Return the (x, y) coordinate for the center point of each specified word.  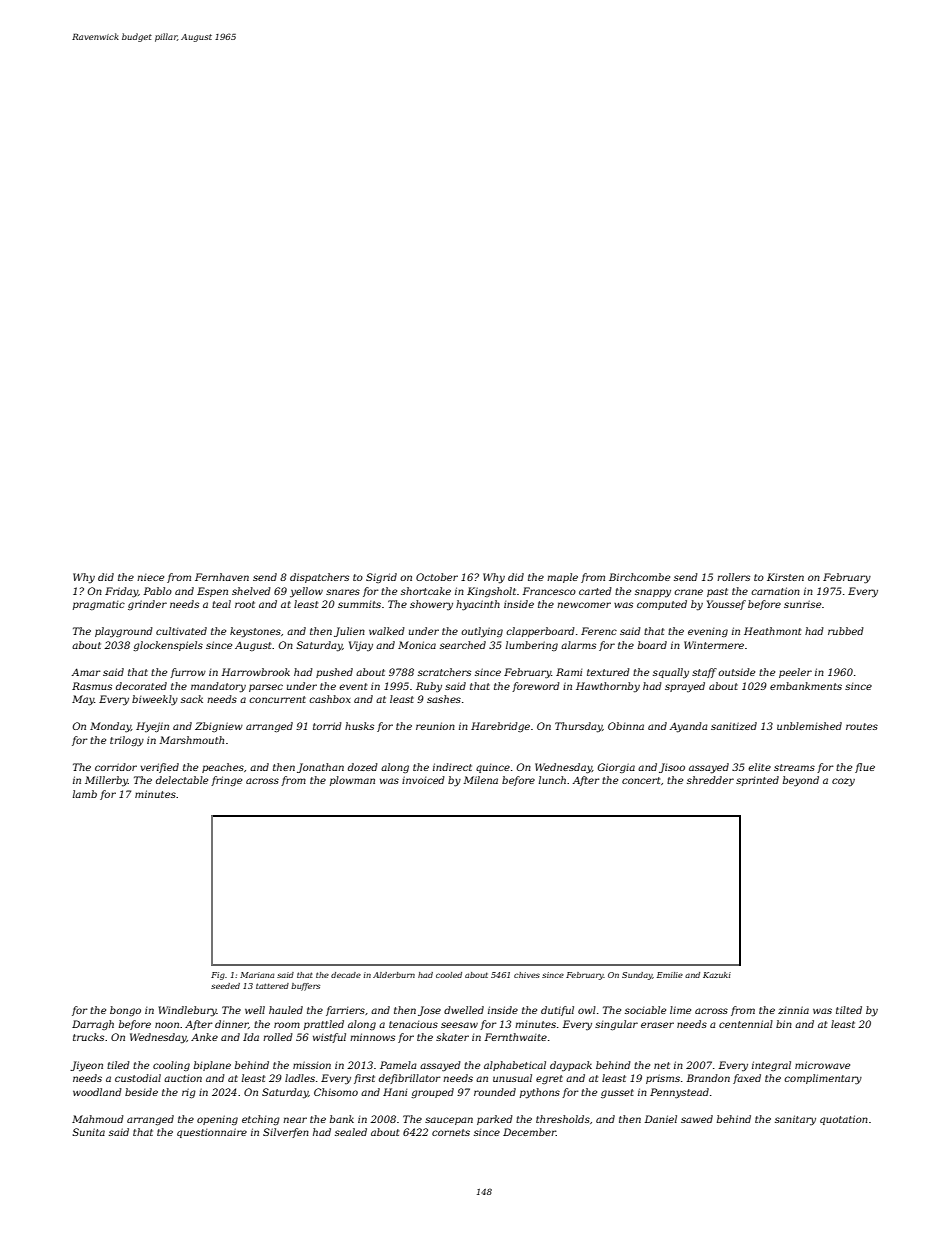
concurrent (277, 699)
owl (587, 1010)
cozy (843, 782)
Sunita (88, 1132)
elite (759, 767)
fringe (226, 781)
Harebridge (500, 727)
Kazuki (717, 975)
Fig (218, 976)
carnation (775, 591)
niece (150, 577)
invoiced (423, 780)
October (437, 577)
